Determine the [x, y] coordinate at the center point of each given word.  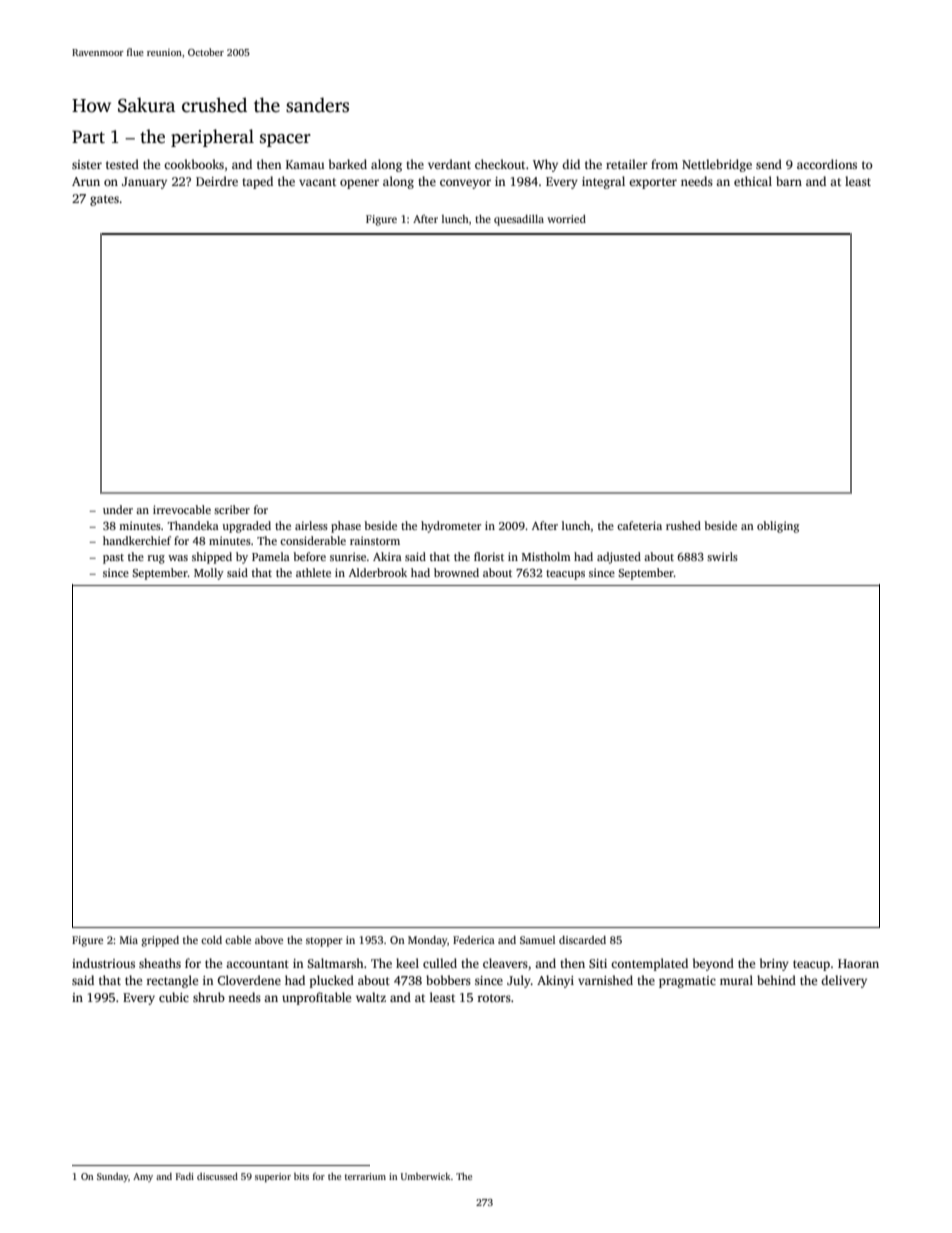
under [118, 509]
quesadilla [519, 220]
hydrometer [451, 527]
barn [789, 181]
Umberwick [426, 1176]
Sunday [112, 1177]
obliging [778, 527]
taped [257, 182]
